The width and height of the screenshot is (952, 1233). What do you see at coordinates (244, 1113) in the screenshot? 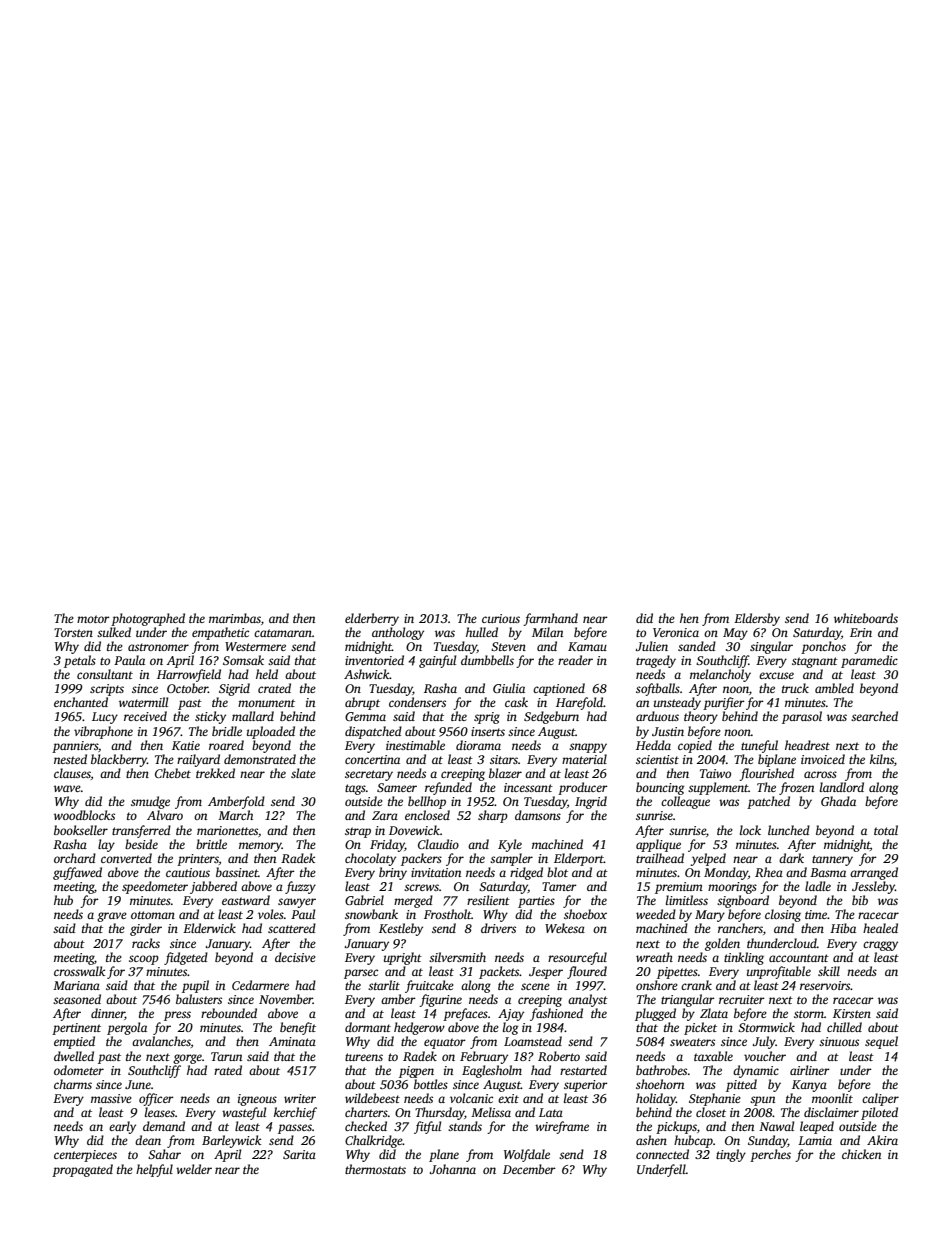
I see `wasteful` at bounding box center [244, 1113].
